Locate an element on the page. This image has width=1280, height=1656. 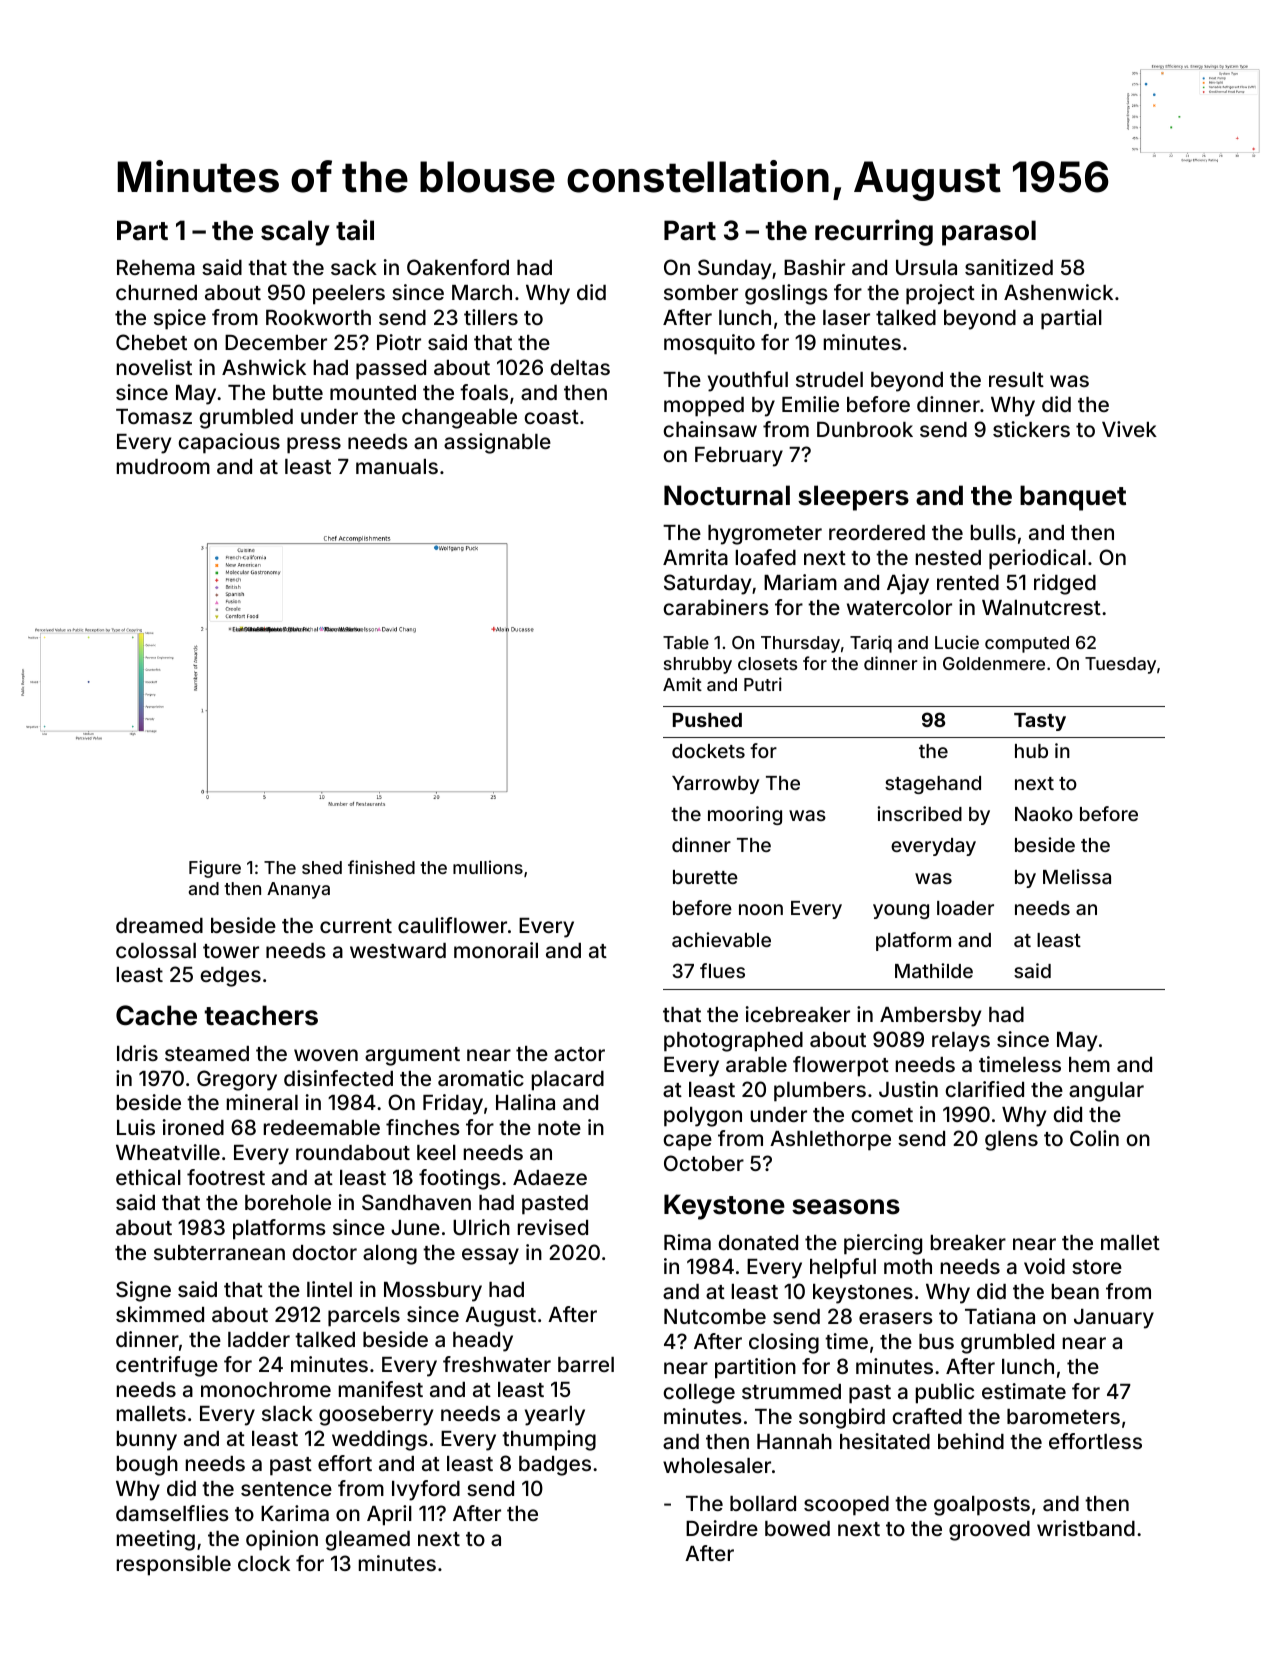
comet is located at coordinates (882, 1115).
